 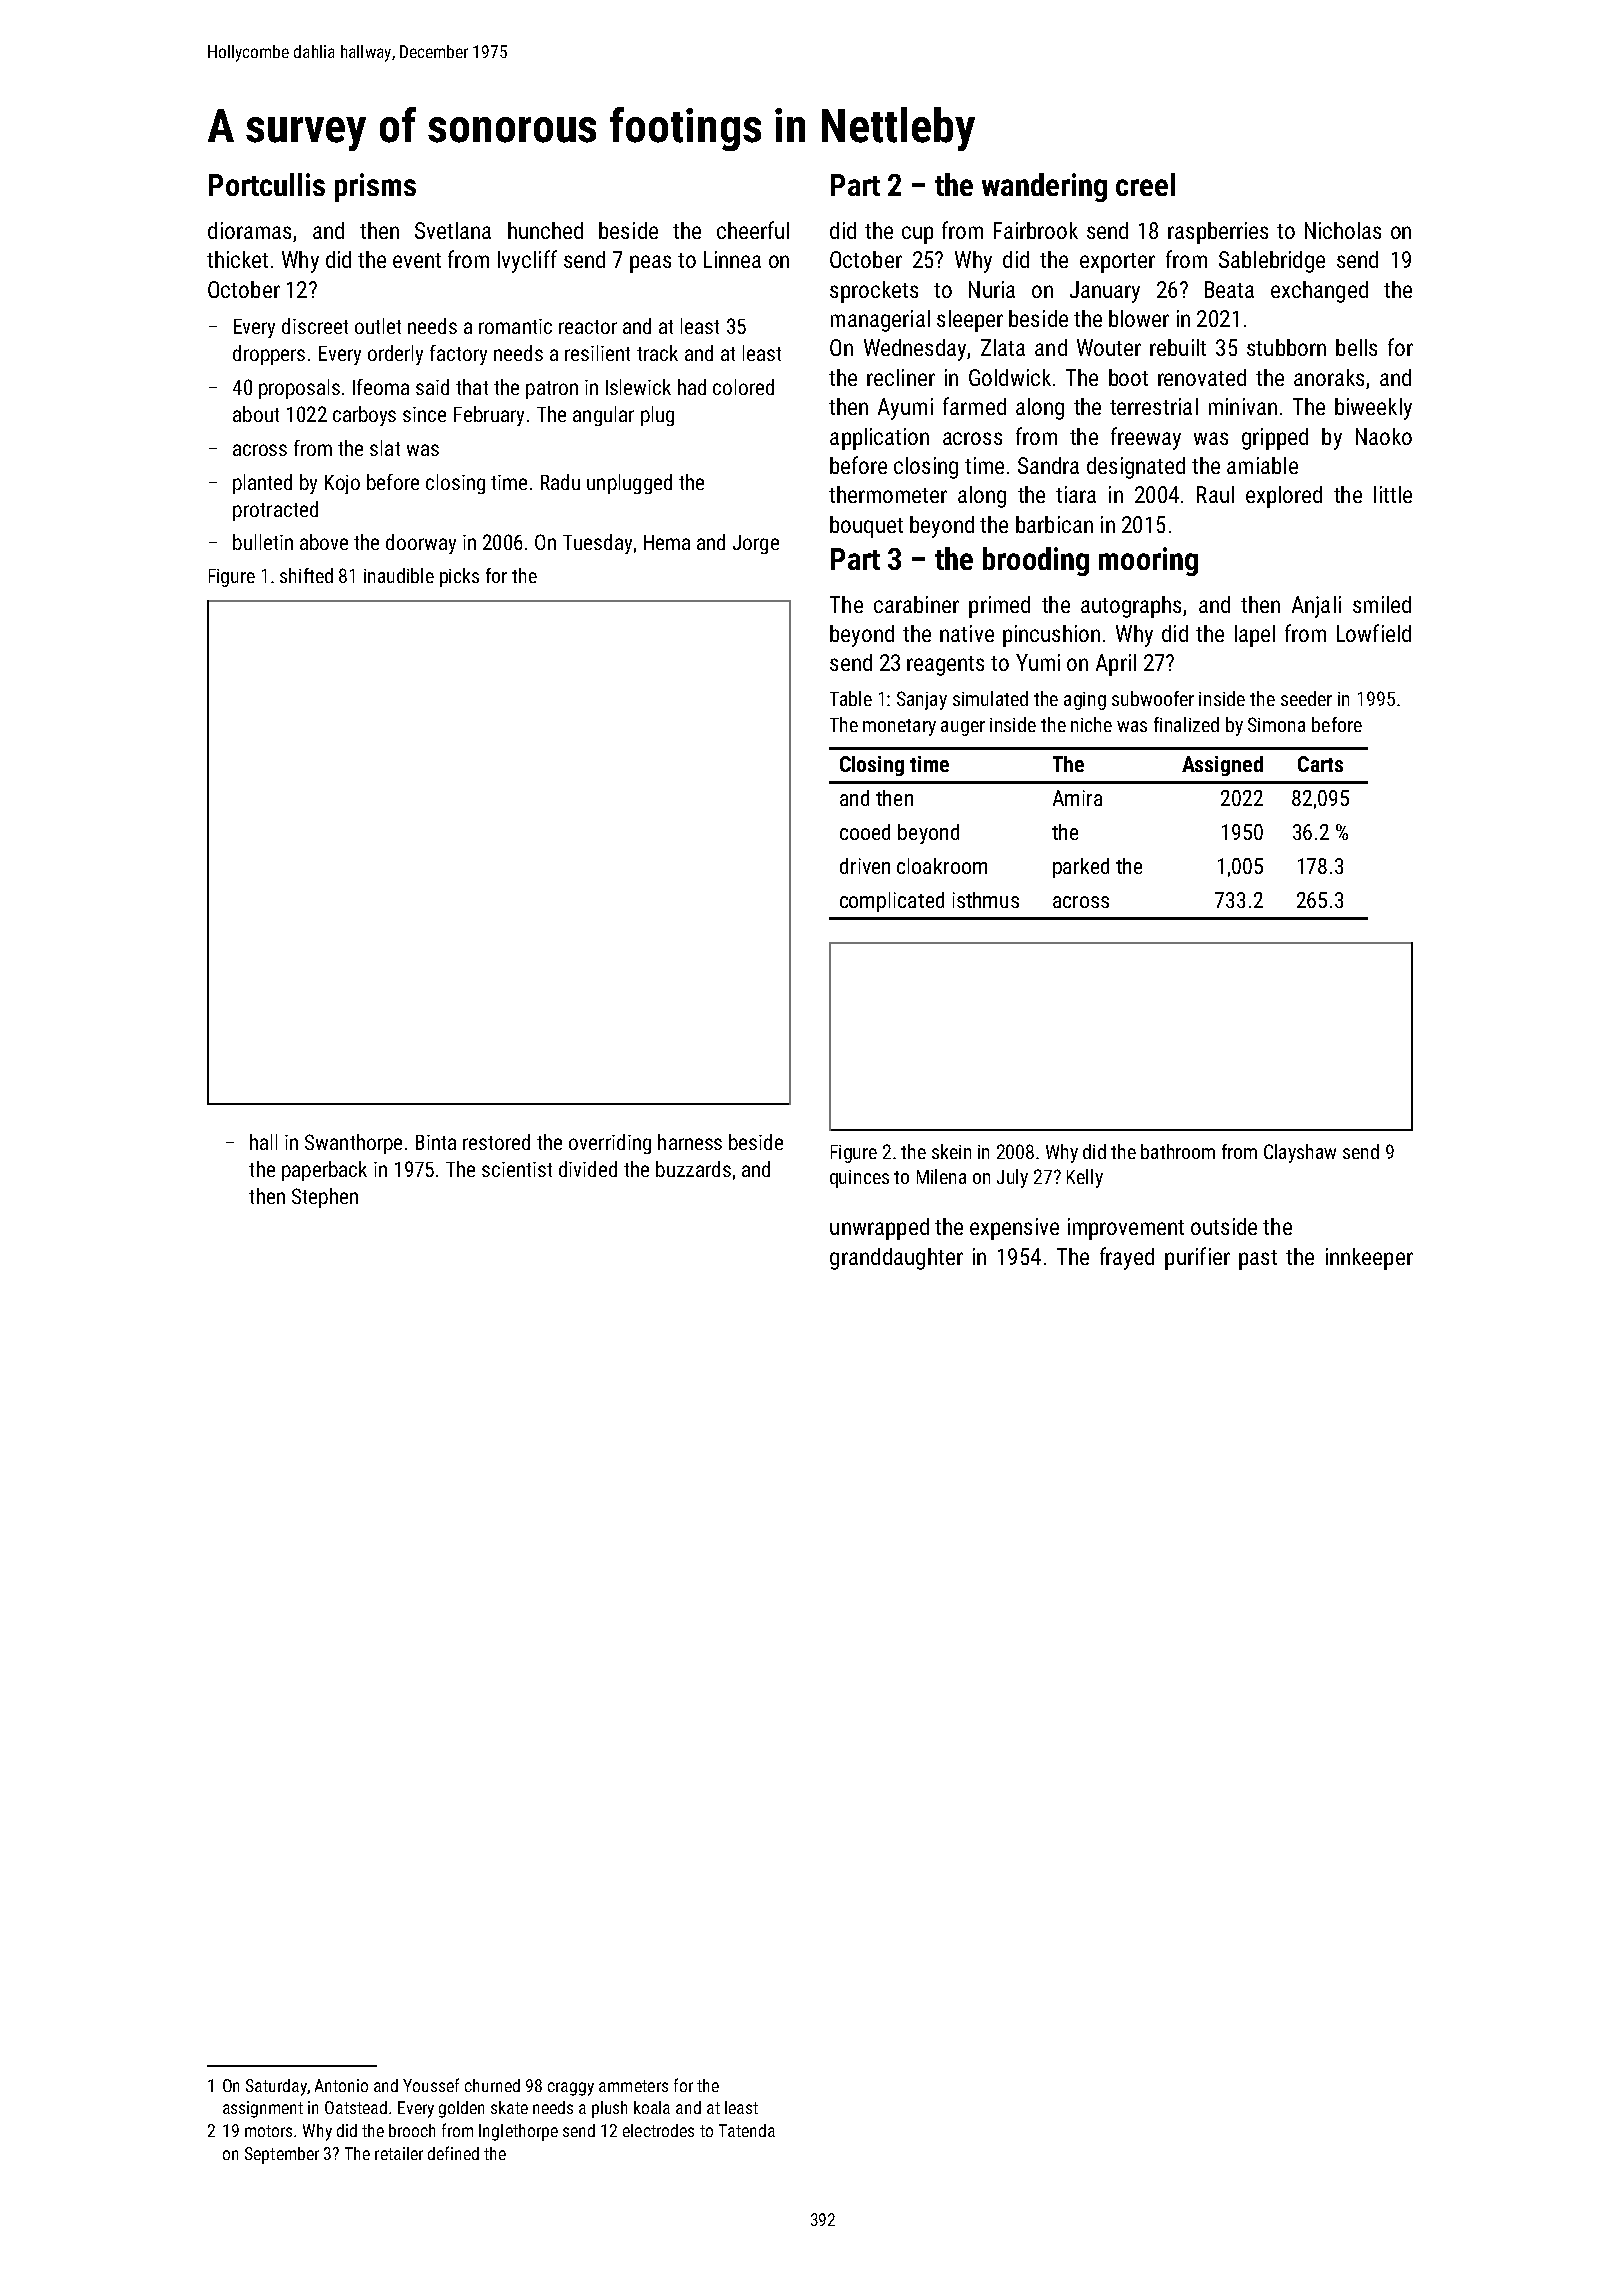 What do you see at coordinates (896, 1259) in the document?
I see `granddaughter` at bounding box center [896, 1259].
